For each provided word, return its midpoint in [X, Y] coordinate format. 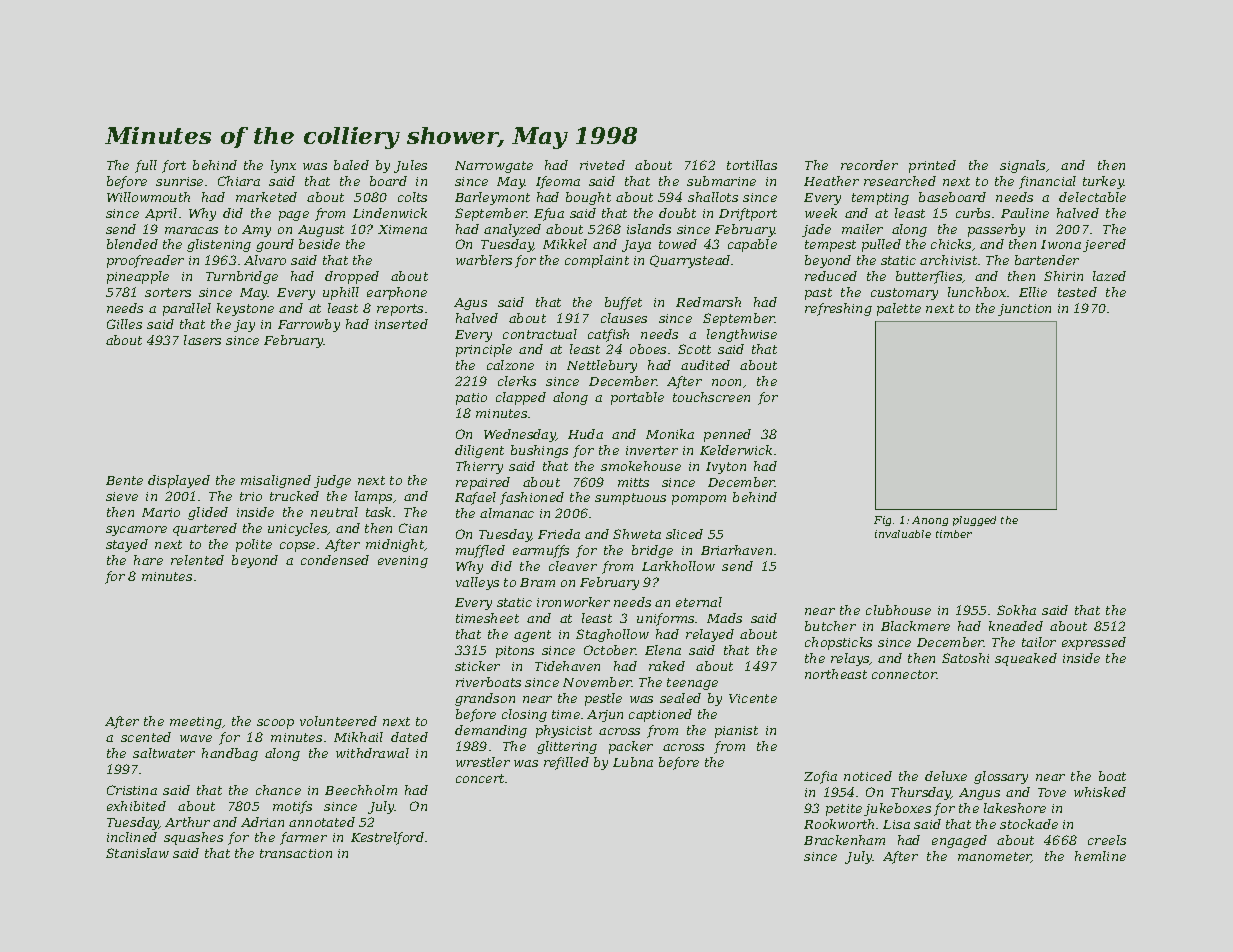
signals [1022, 166]
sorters [168, 292]
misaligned [276, 481]
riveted [602, 165]
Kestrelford [387, 838]
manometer [995, 857]
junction [1024, 310]
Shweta [637, 534]
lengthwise [742, 335]
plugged [974, 521]
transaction [296, 853]
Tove [1052, 792]
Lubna [633, 762]
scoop [275, 724]
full [146, 166]
